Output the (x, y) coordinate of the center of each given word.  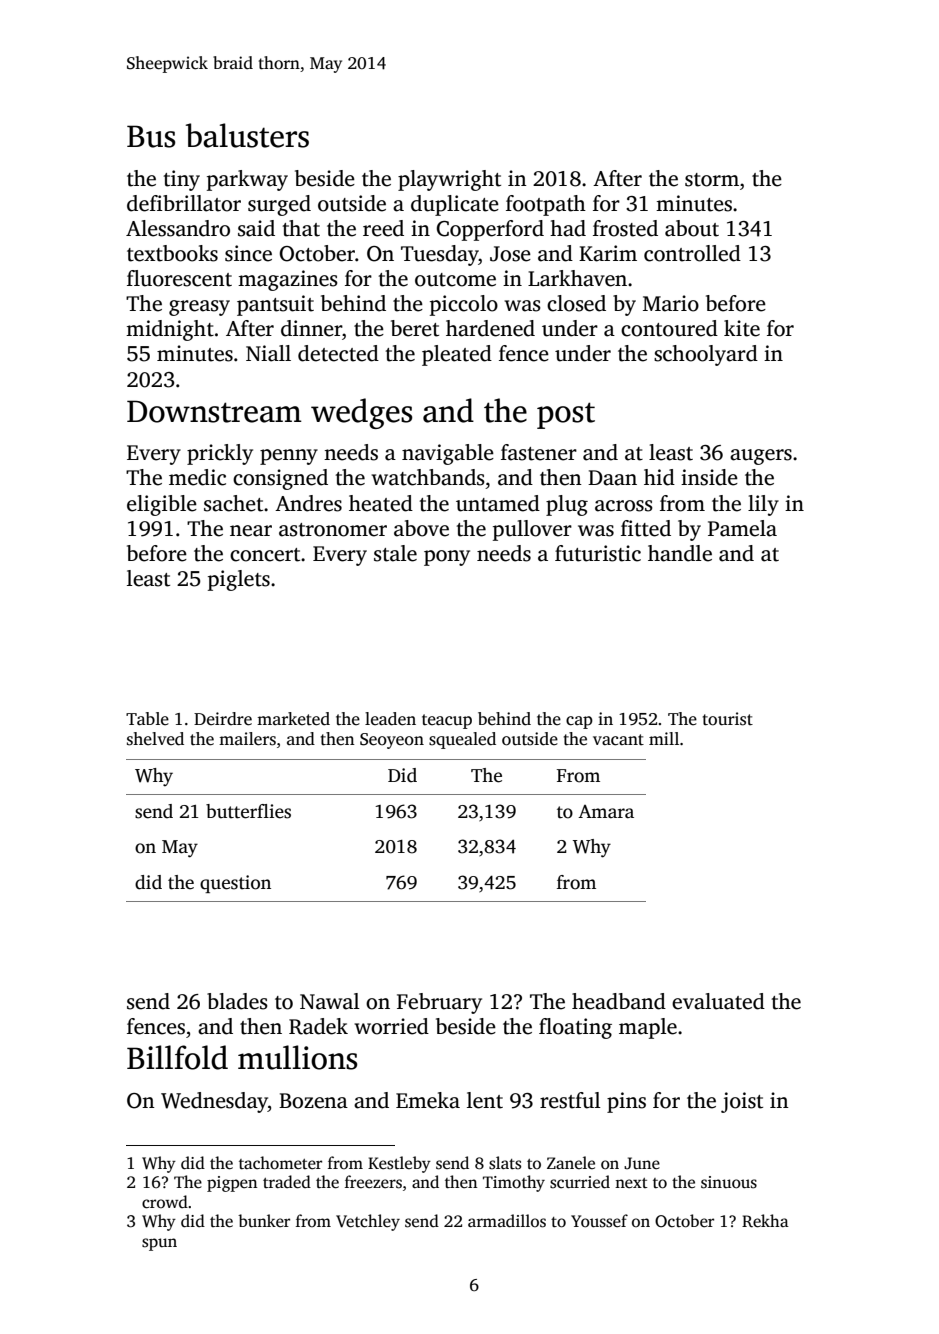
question (235, 884)
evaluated (718, 1001)
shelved (155, 739)
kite (742, 328)
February (439, 1003)
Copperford (490, 230)
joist (742, 1102)
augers (761, 457)
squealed (462, 740)
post (566, 415)
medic (197, 477)
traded (287, 1182)
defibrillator (184, 203)
